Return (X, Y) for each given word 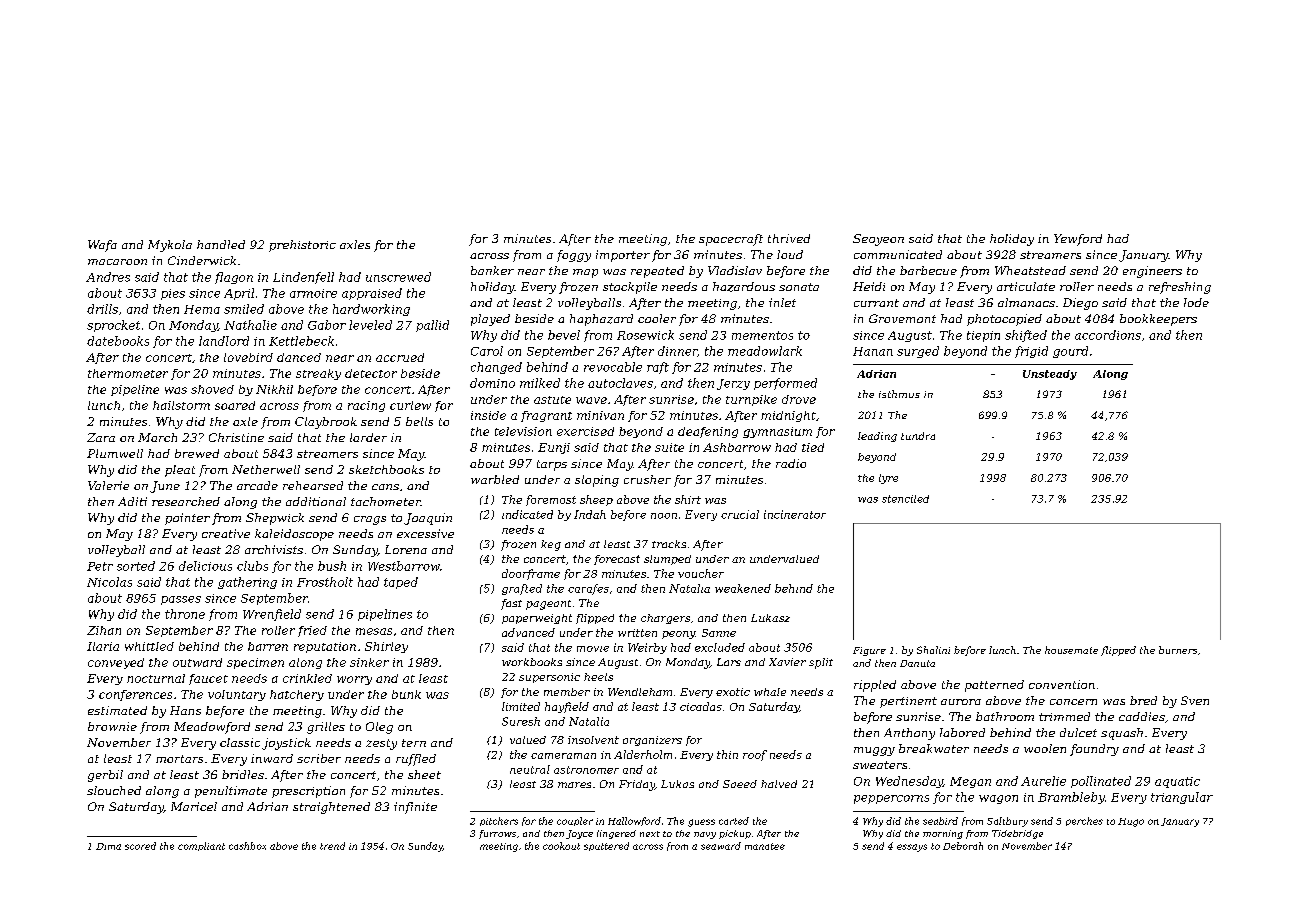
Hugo (1131, 822)
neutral (530, 769)
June (165, 487)
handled (221, 244)
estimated (117, 710)
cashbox (247, 846)
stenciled (905, 499)
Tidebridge (1017, 834)
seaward (721, 846)
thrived (789, 238)
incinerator (795, 514)
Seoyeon (878, 240)
